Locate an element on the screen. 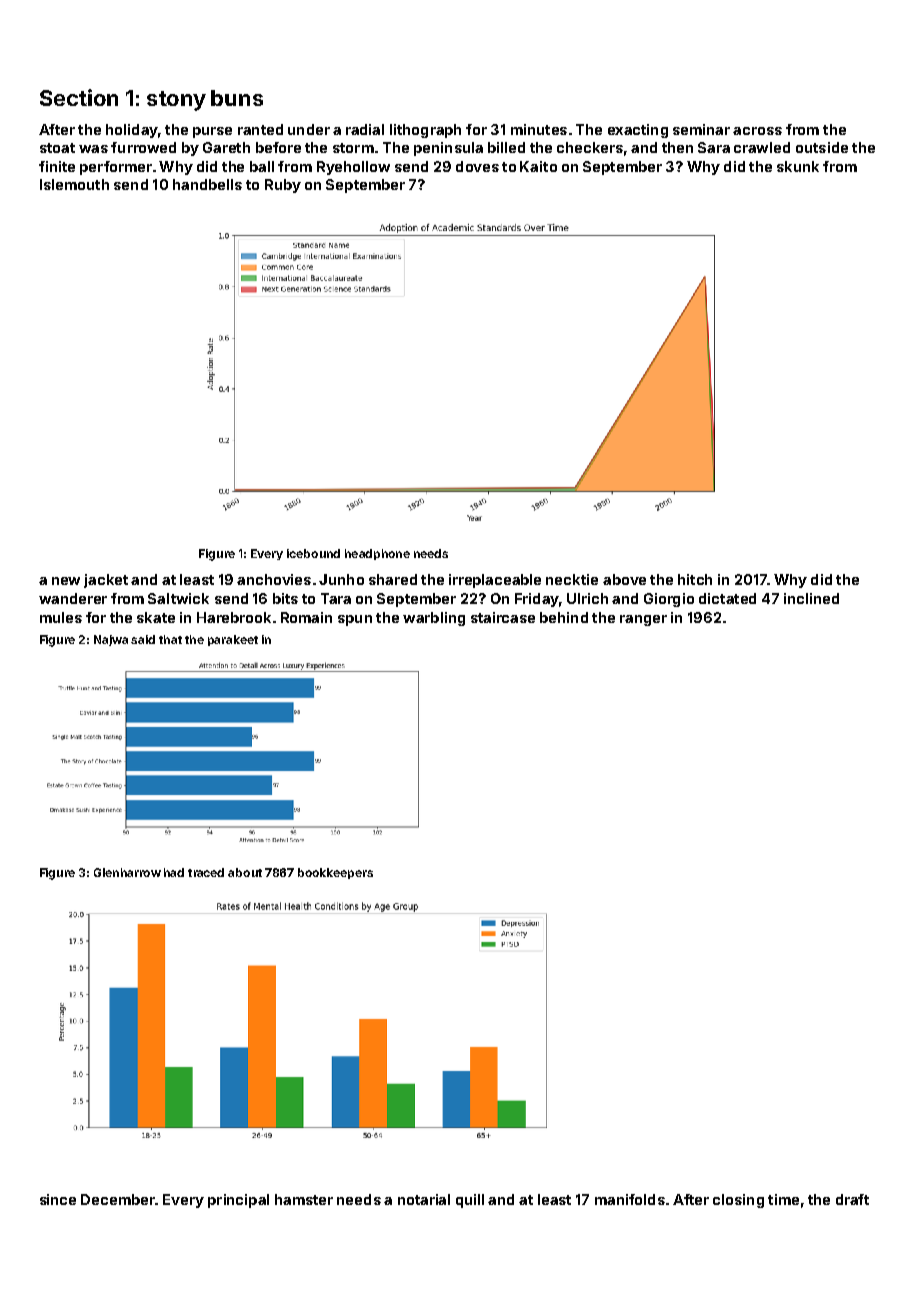 This screenshot has height=1308, width=924. Kaito is located at coordinates (538, 166).
